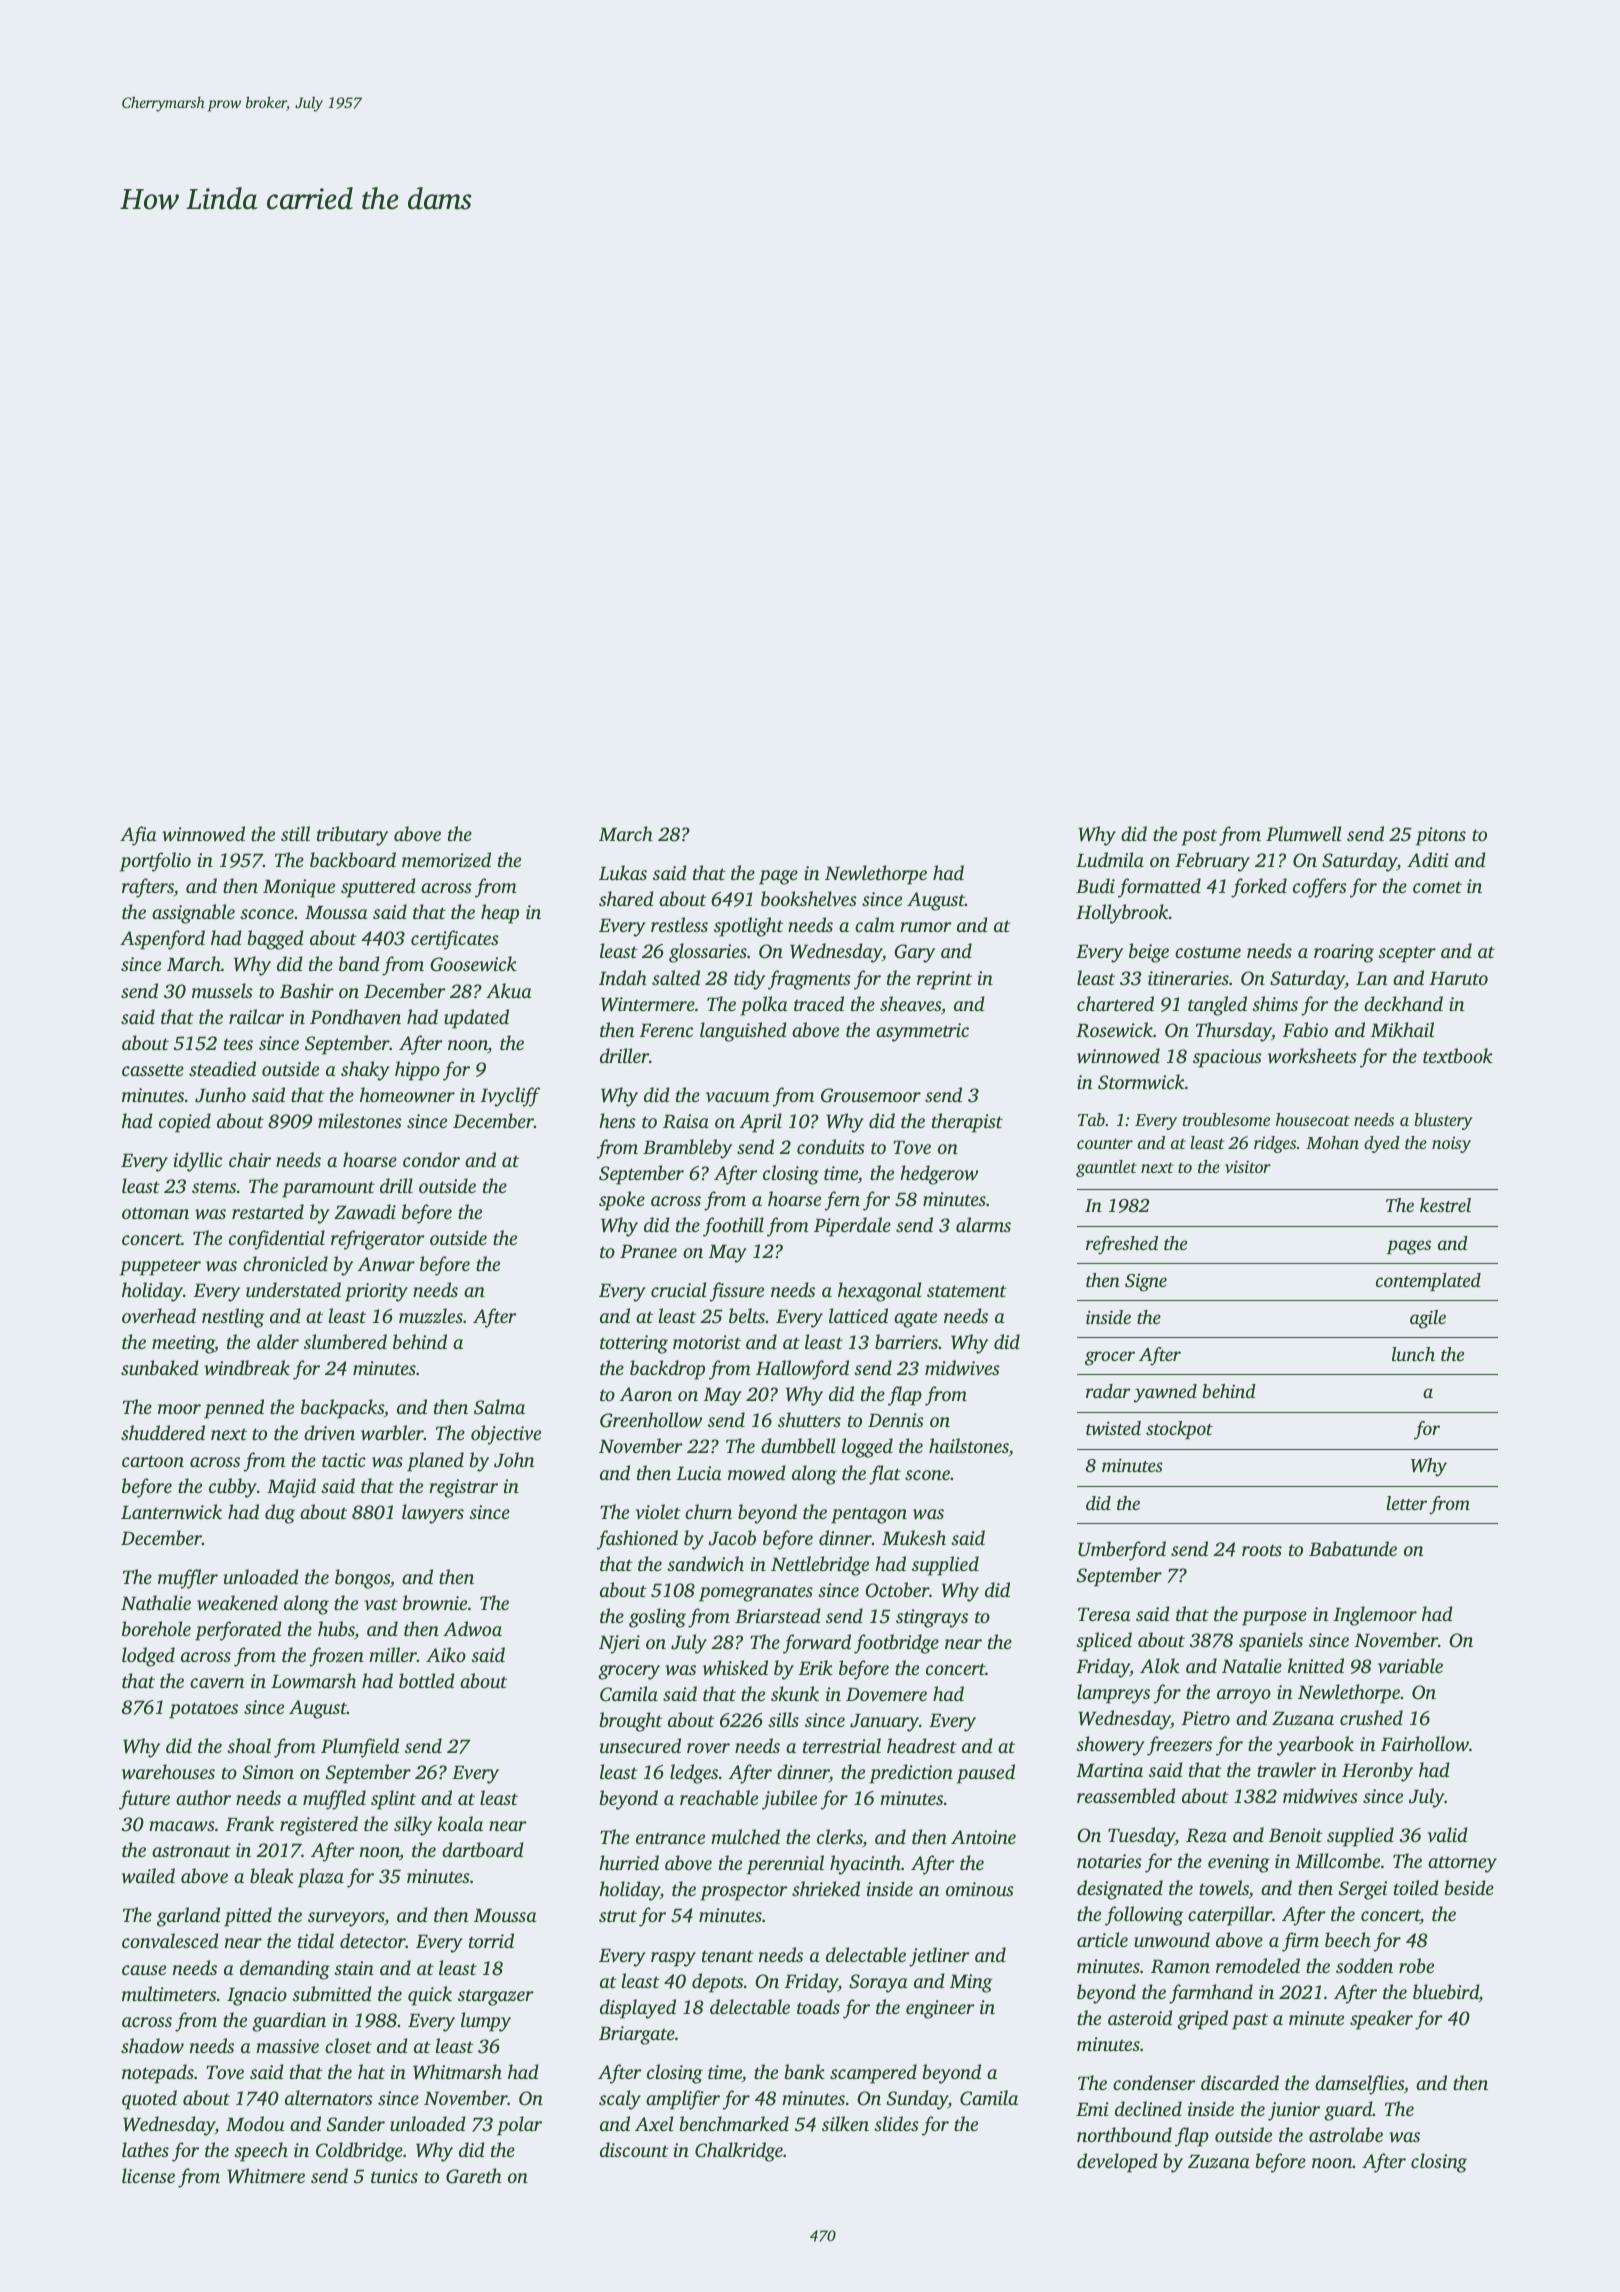 The width and height of the screenshot is (1620, 2292). What do you see at coordinates (365, 1212) in the screenshot?
I see `Zawadi` at bounding box center [365, 1212].
